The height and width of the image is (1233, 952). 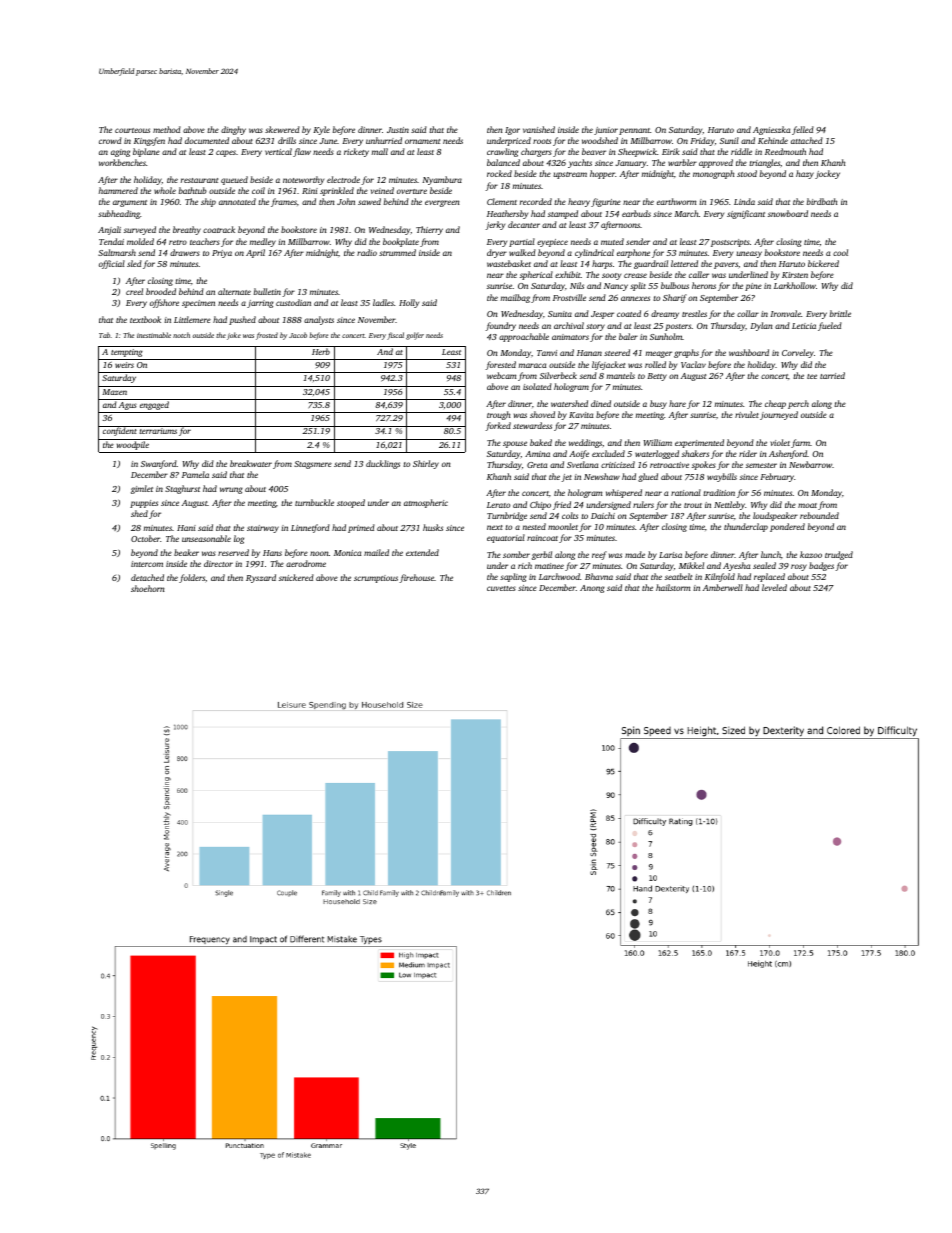 What do you see at coordinates (147, 564) in the image?
I see `intercom` at bounding box center [147, 564].
